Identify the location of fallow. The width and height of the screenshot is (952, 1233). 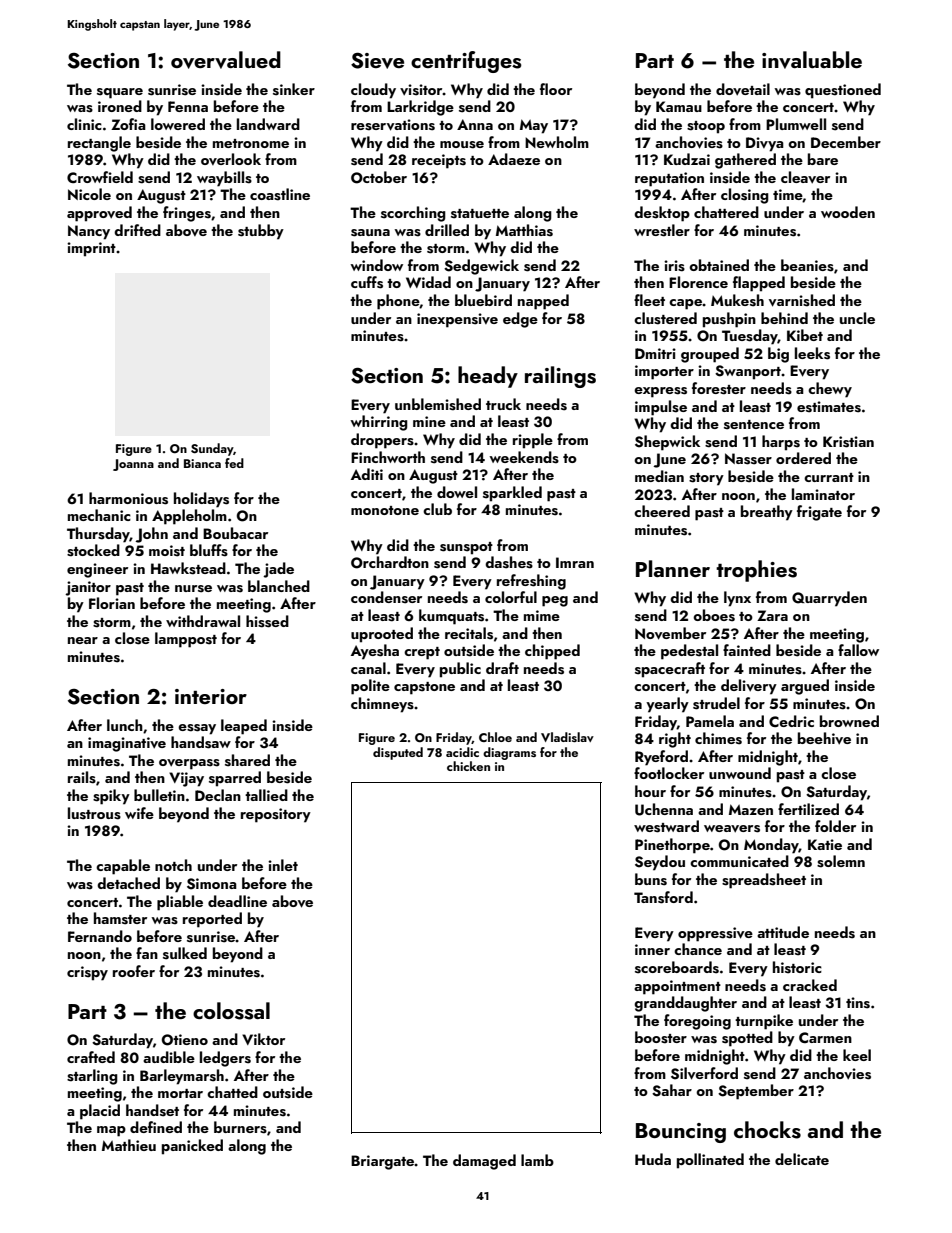
(858, 650).
